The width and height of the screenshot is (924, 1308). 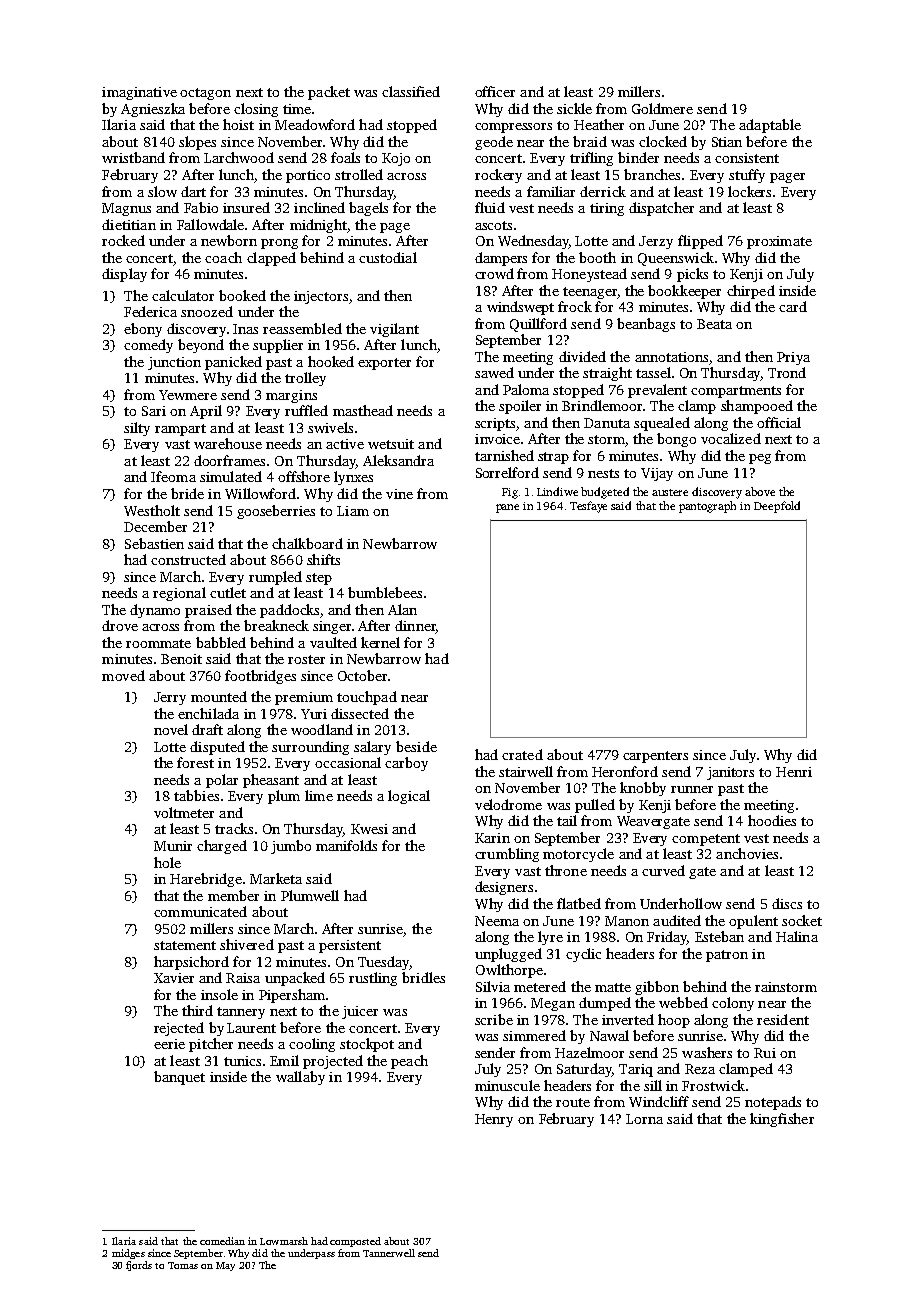 What do you see at coordinates (223, 257) in the screenshot?
I see `coach` at bounding box center [223, 257].
